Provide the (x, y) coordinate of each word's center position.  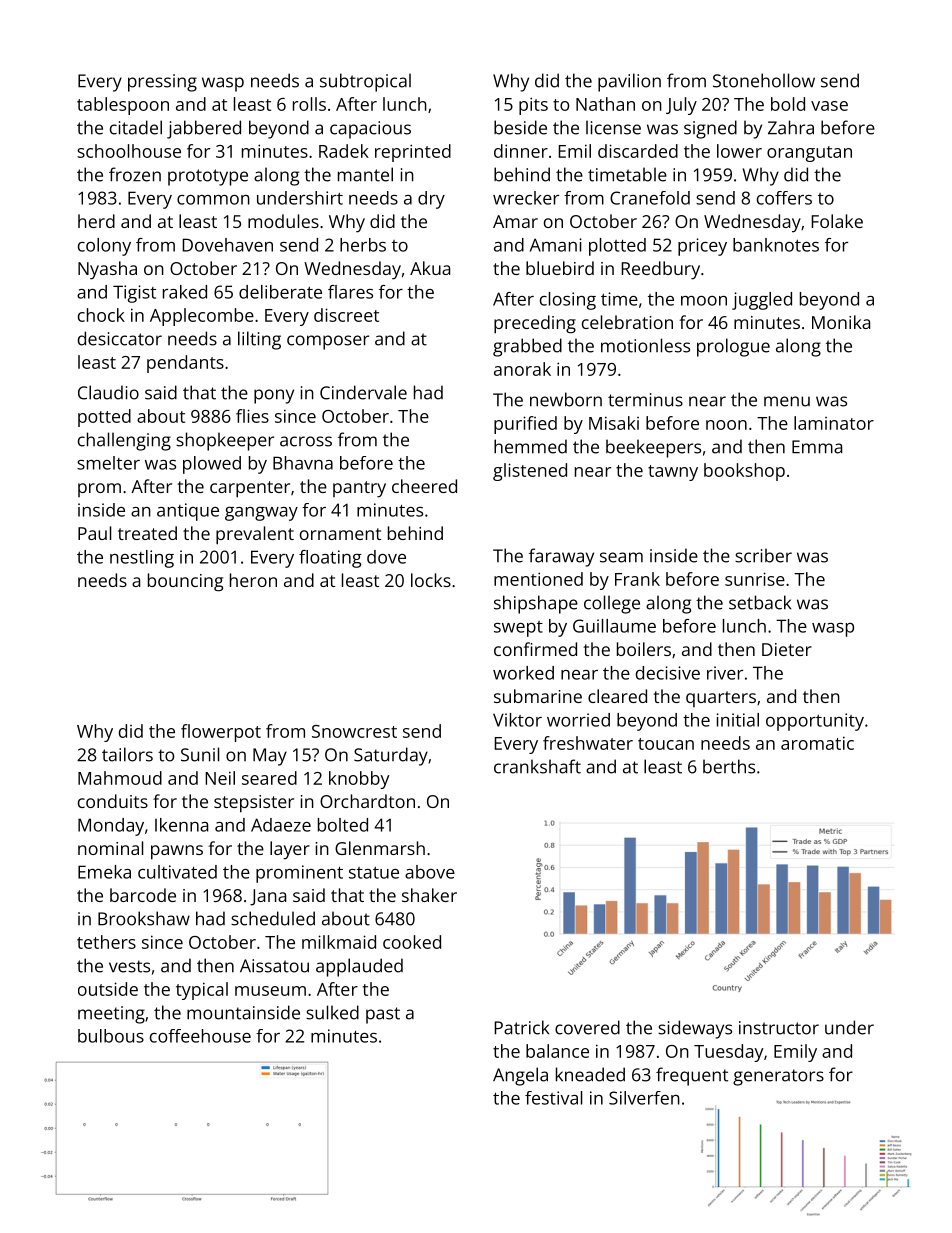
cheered (424, 486)
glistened (530, 472)
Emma (817, 447)
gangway (261, 514)
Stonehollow (764, 80)
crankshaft (537, 766)
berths (729, 766)
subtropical (365, 82)
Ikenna (181, 825)
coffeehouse (200, 1036)
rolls (309, 104)
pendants (185, 364)
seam (621, 557)
